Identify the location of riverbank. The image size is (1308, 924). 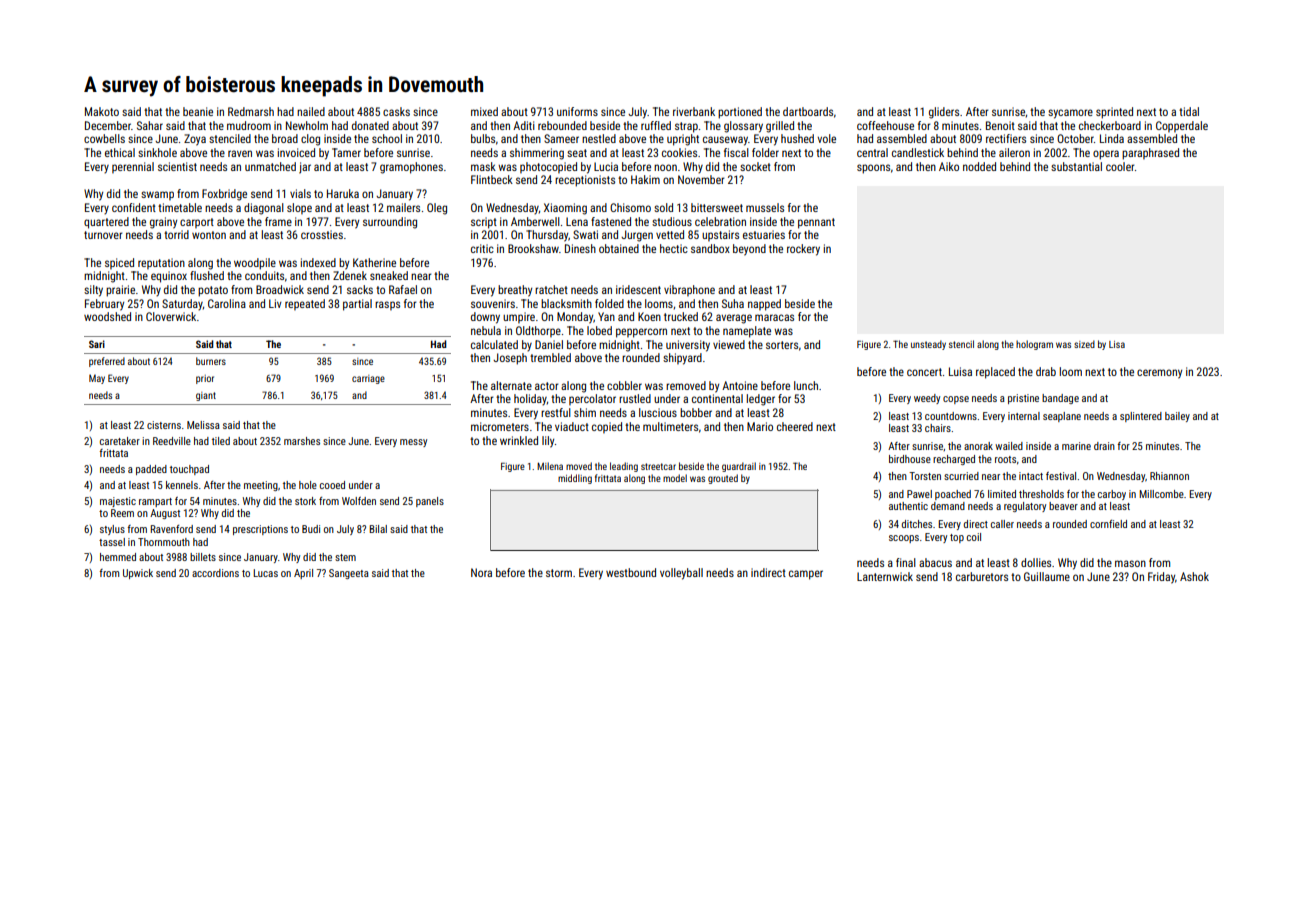
(694, 111).
